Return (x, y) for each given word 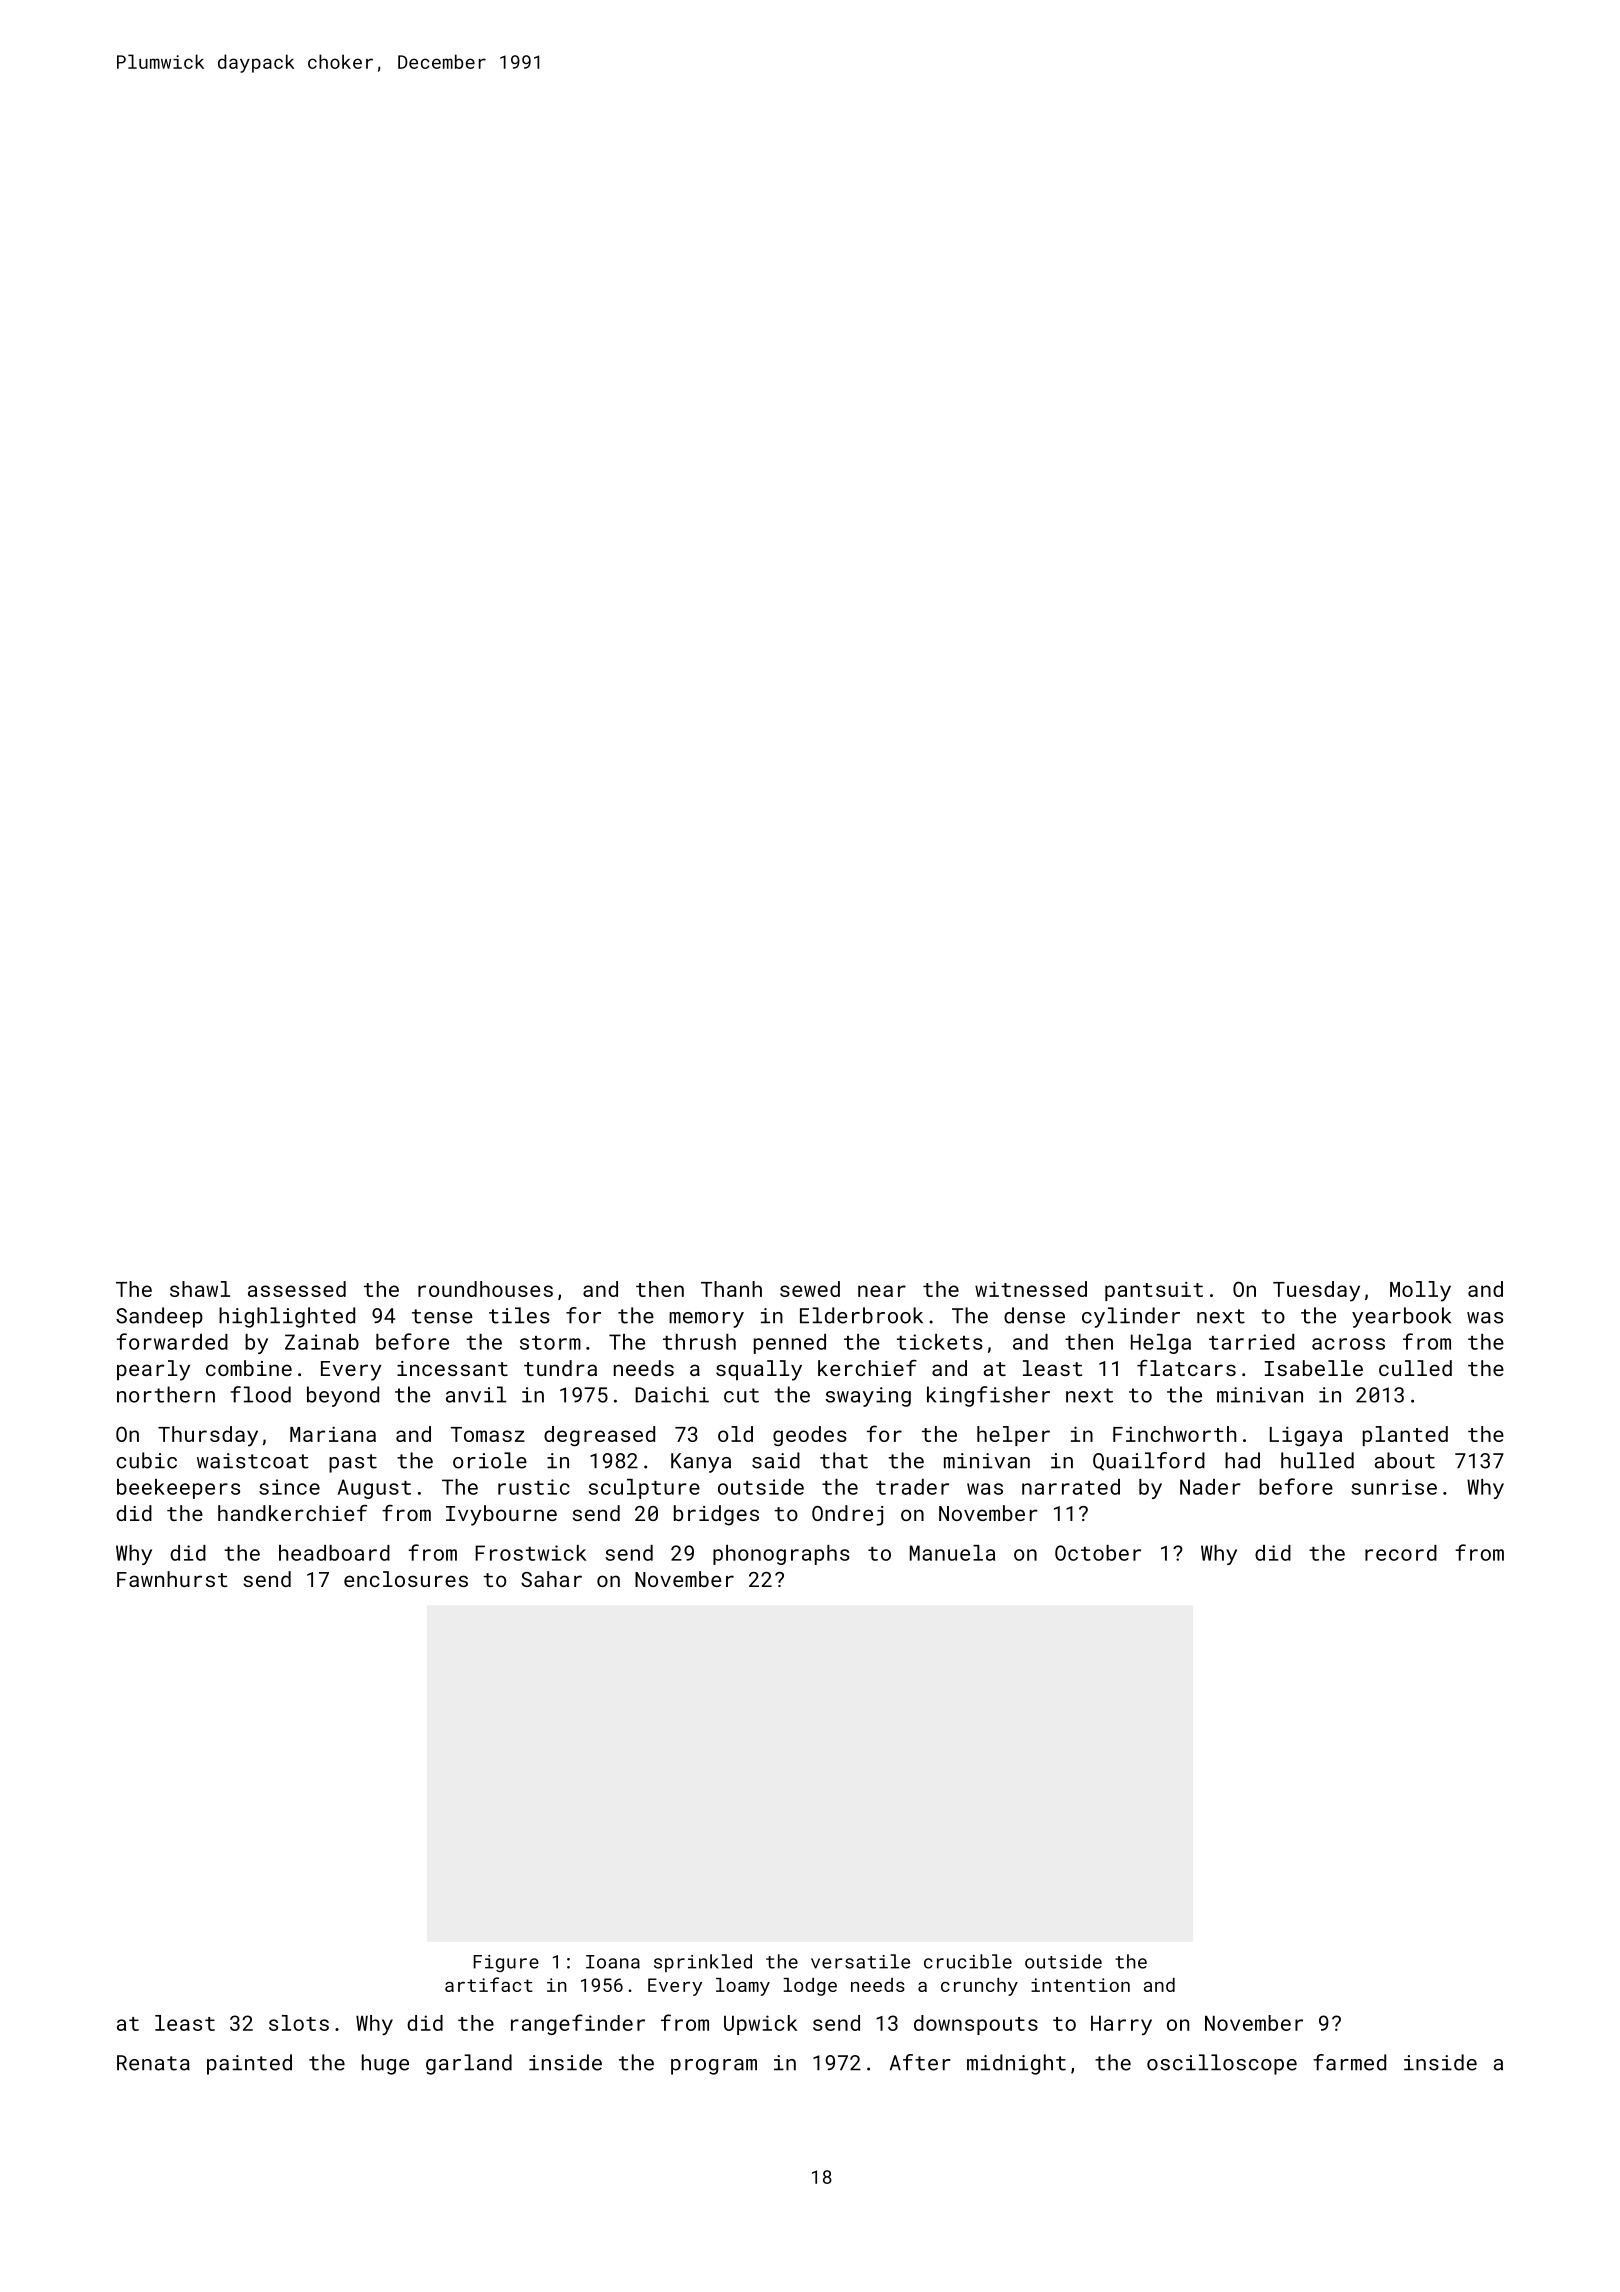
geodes (810, 1436)
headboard (334, 1553)
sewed (810, 1289)
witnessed (1031, 1289)
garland (469, 2064)
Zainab (322, 1342)
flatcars (1186, 1368)
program (714, 2067)
